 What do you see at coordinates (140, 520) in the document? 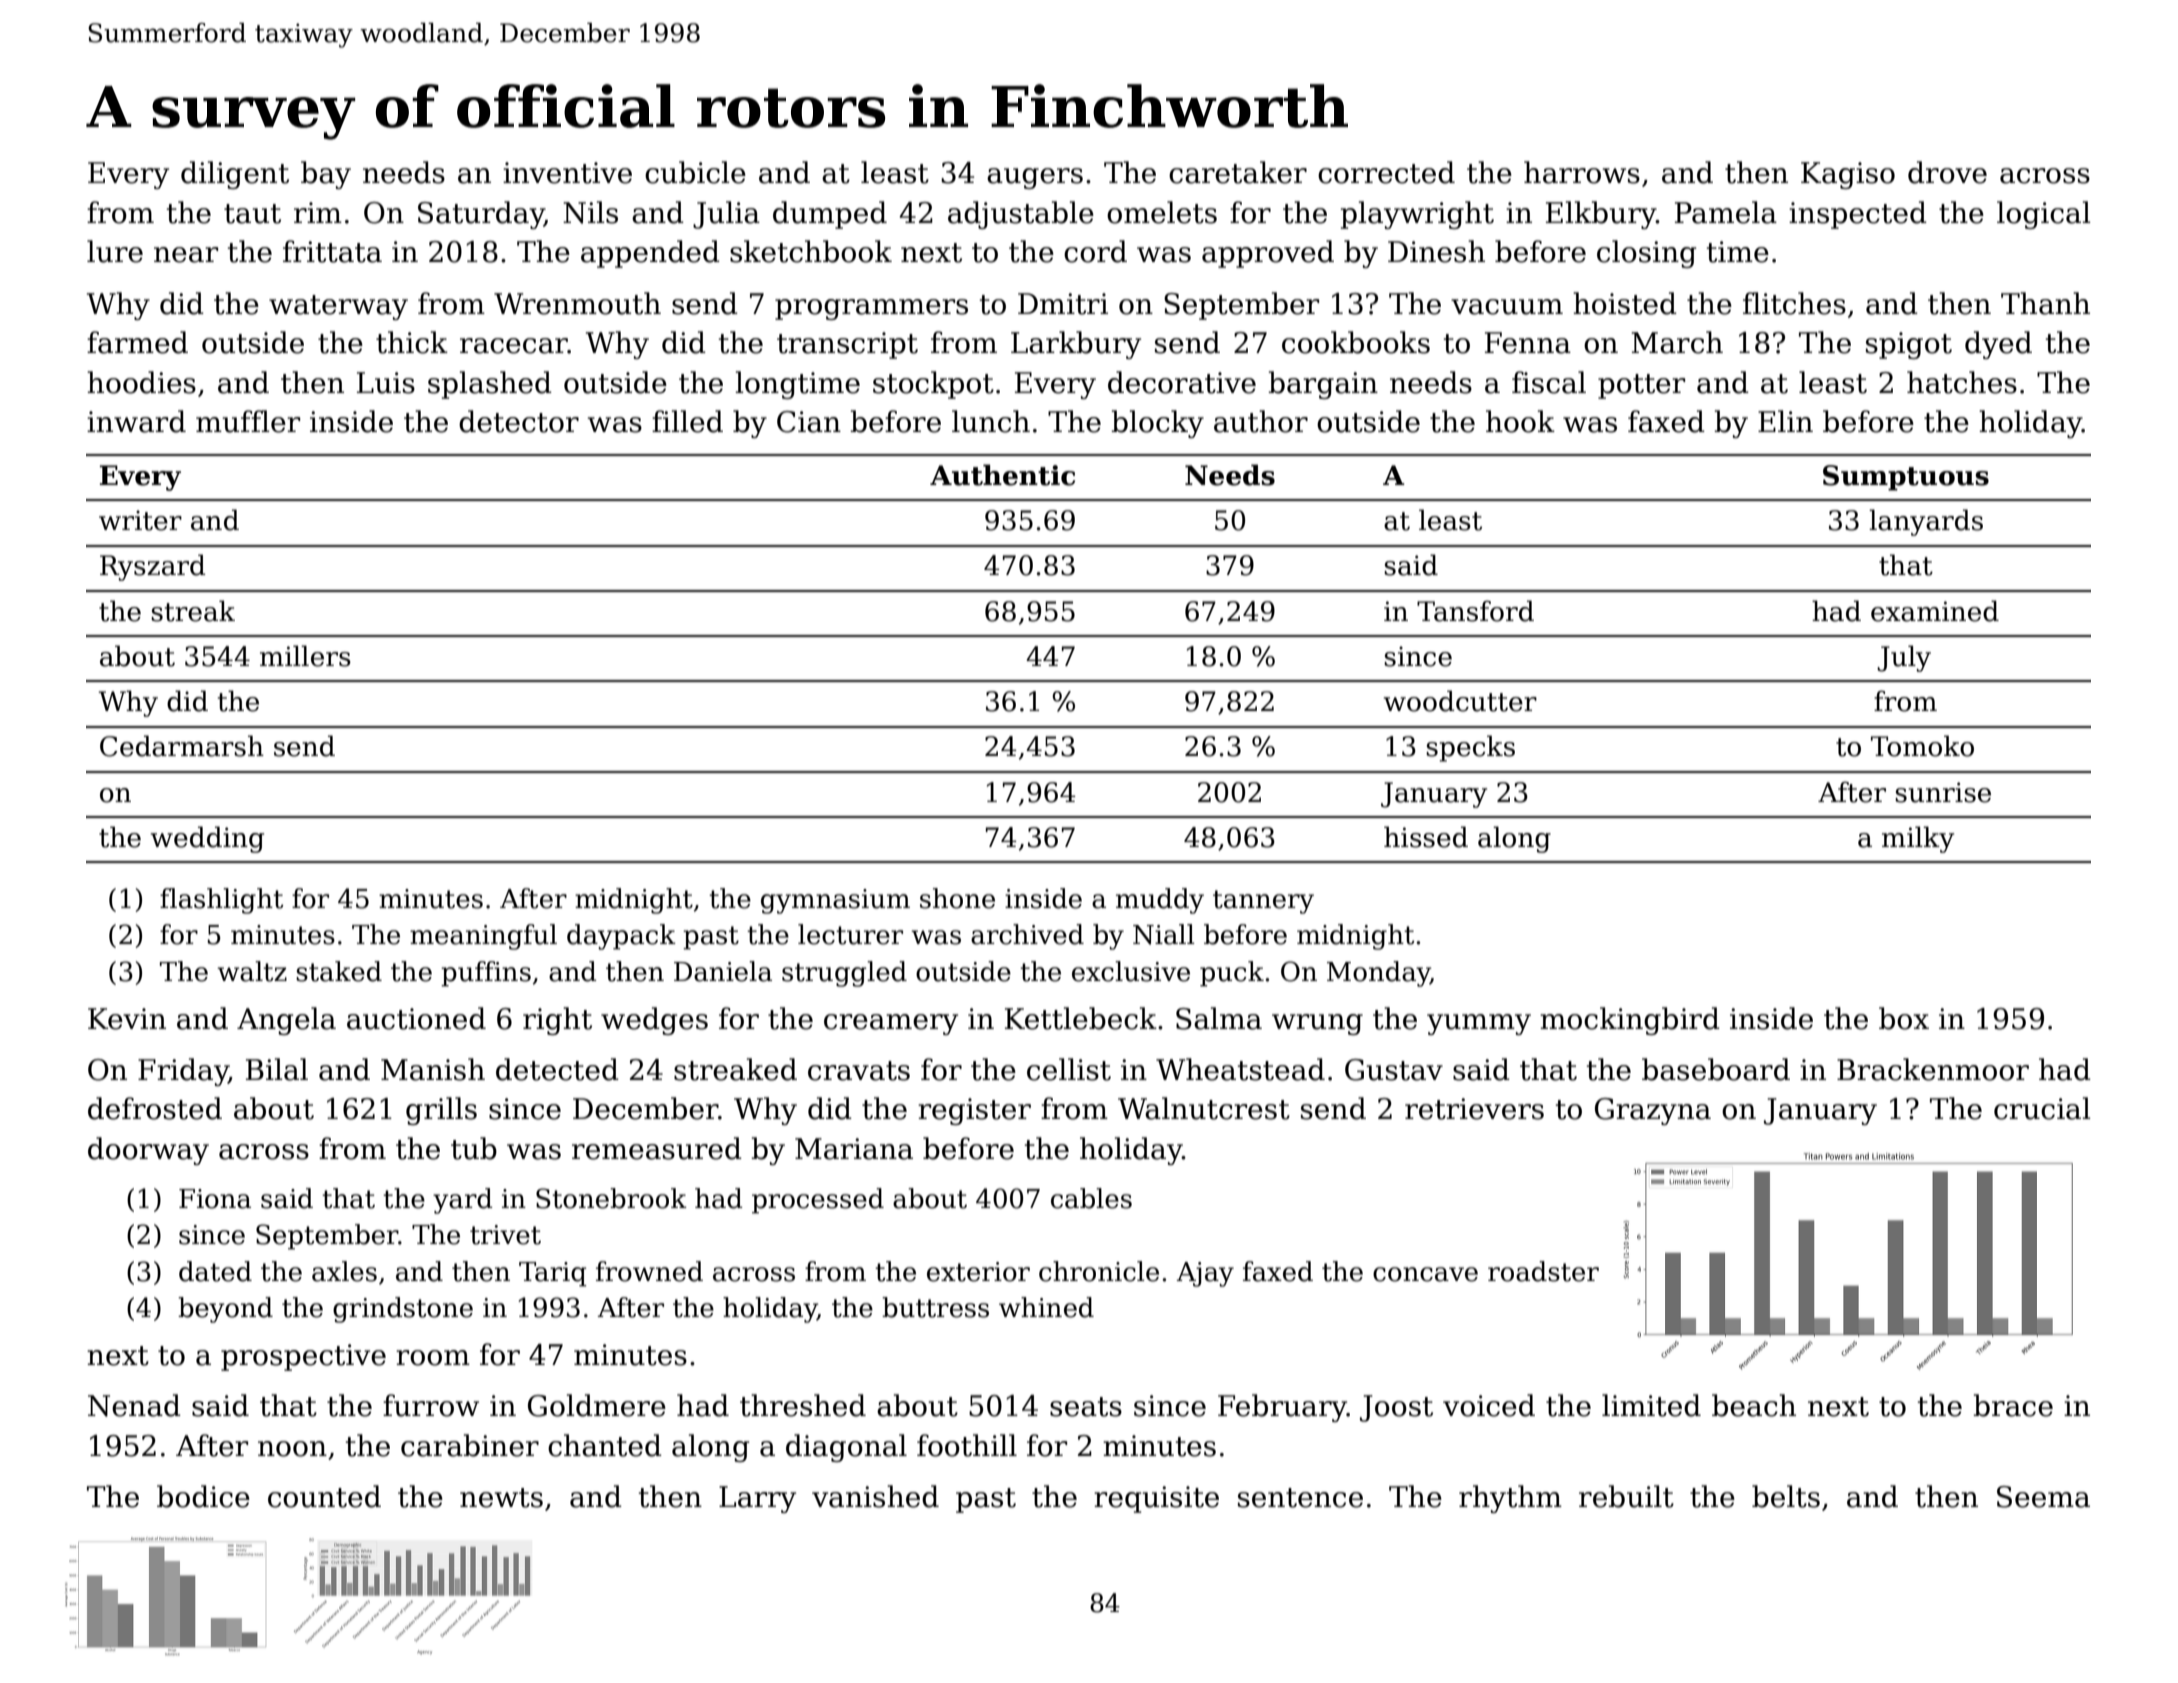
I see `writer` at bounding box center [140, 520].
